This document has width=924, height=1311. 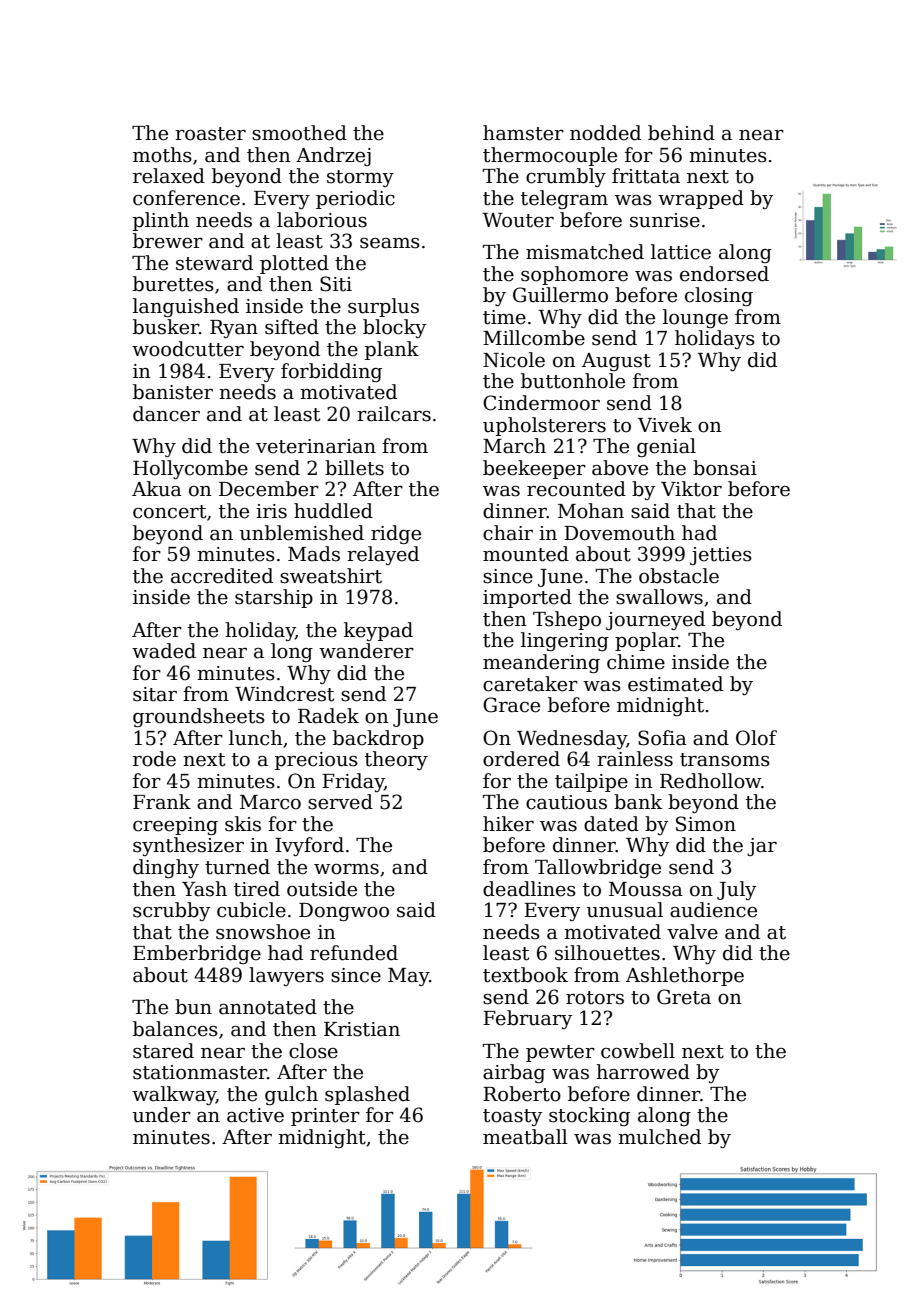 I want to click on relayed, so click(x=383, y=555).
